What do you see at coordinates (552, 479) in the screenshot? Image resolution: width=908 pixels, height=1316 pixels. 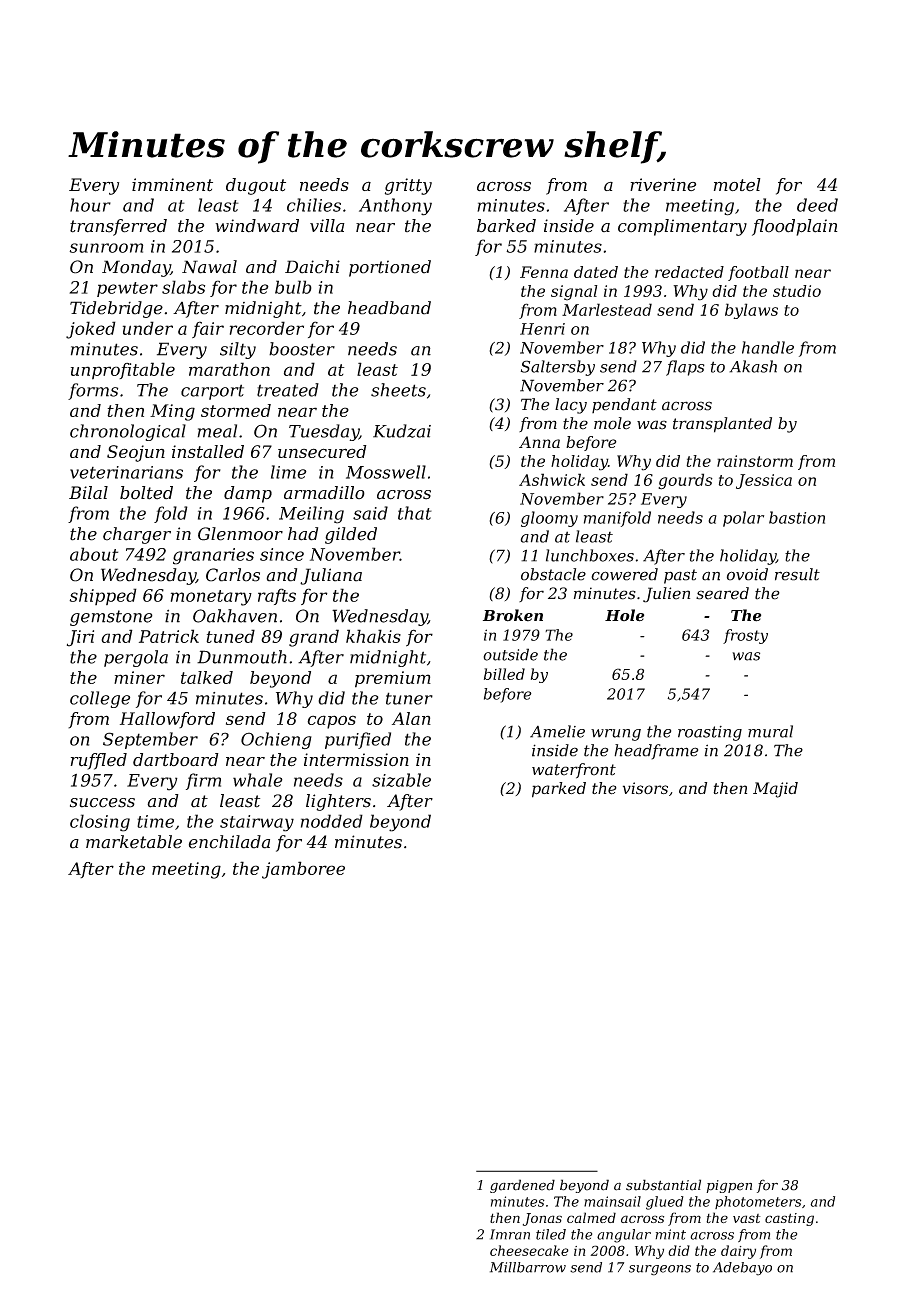 I see `Ashwick` at bounding box center [552, 479].
